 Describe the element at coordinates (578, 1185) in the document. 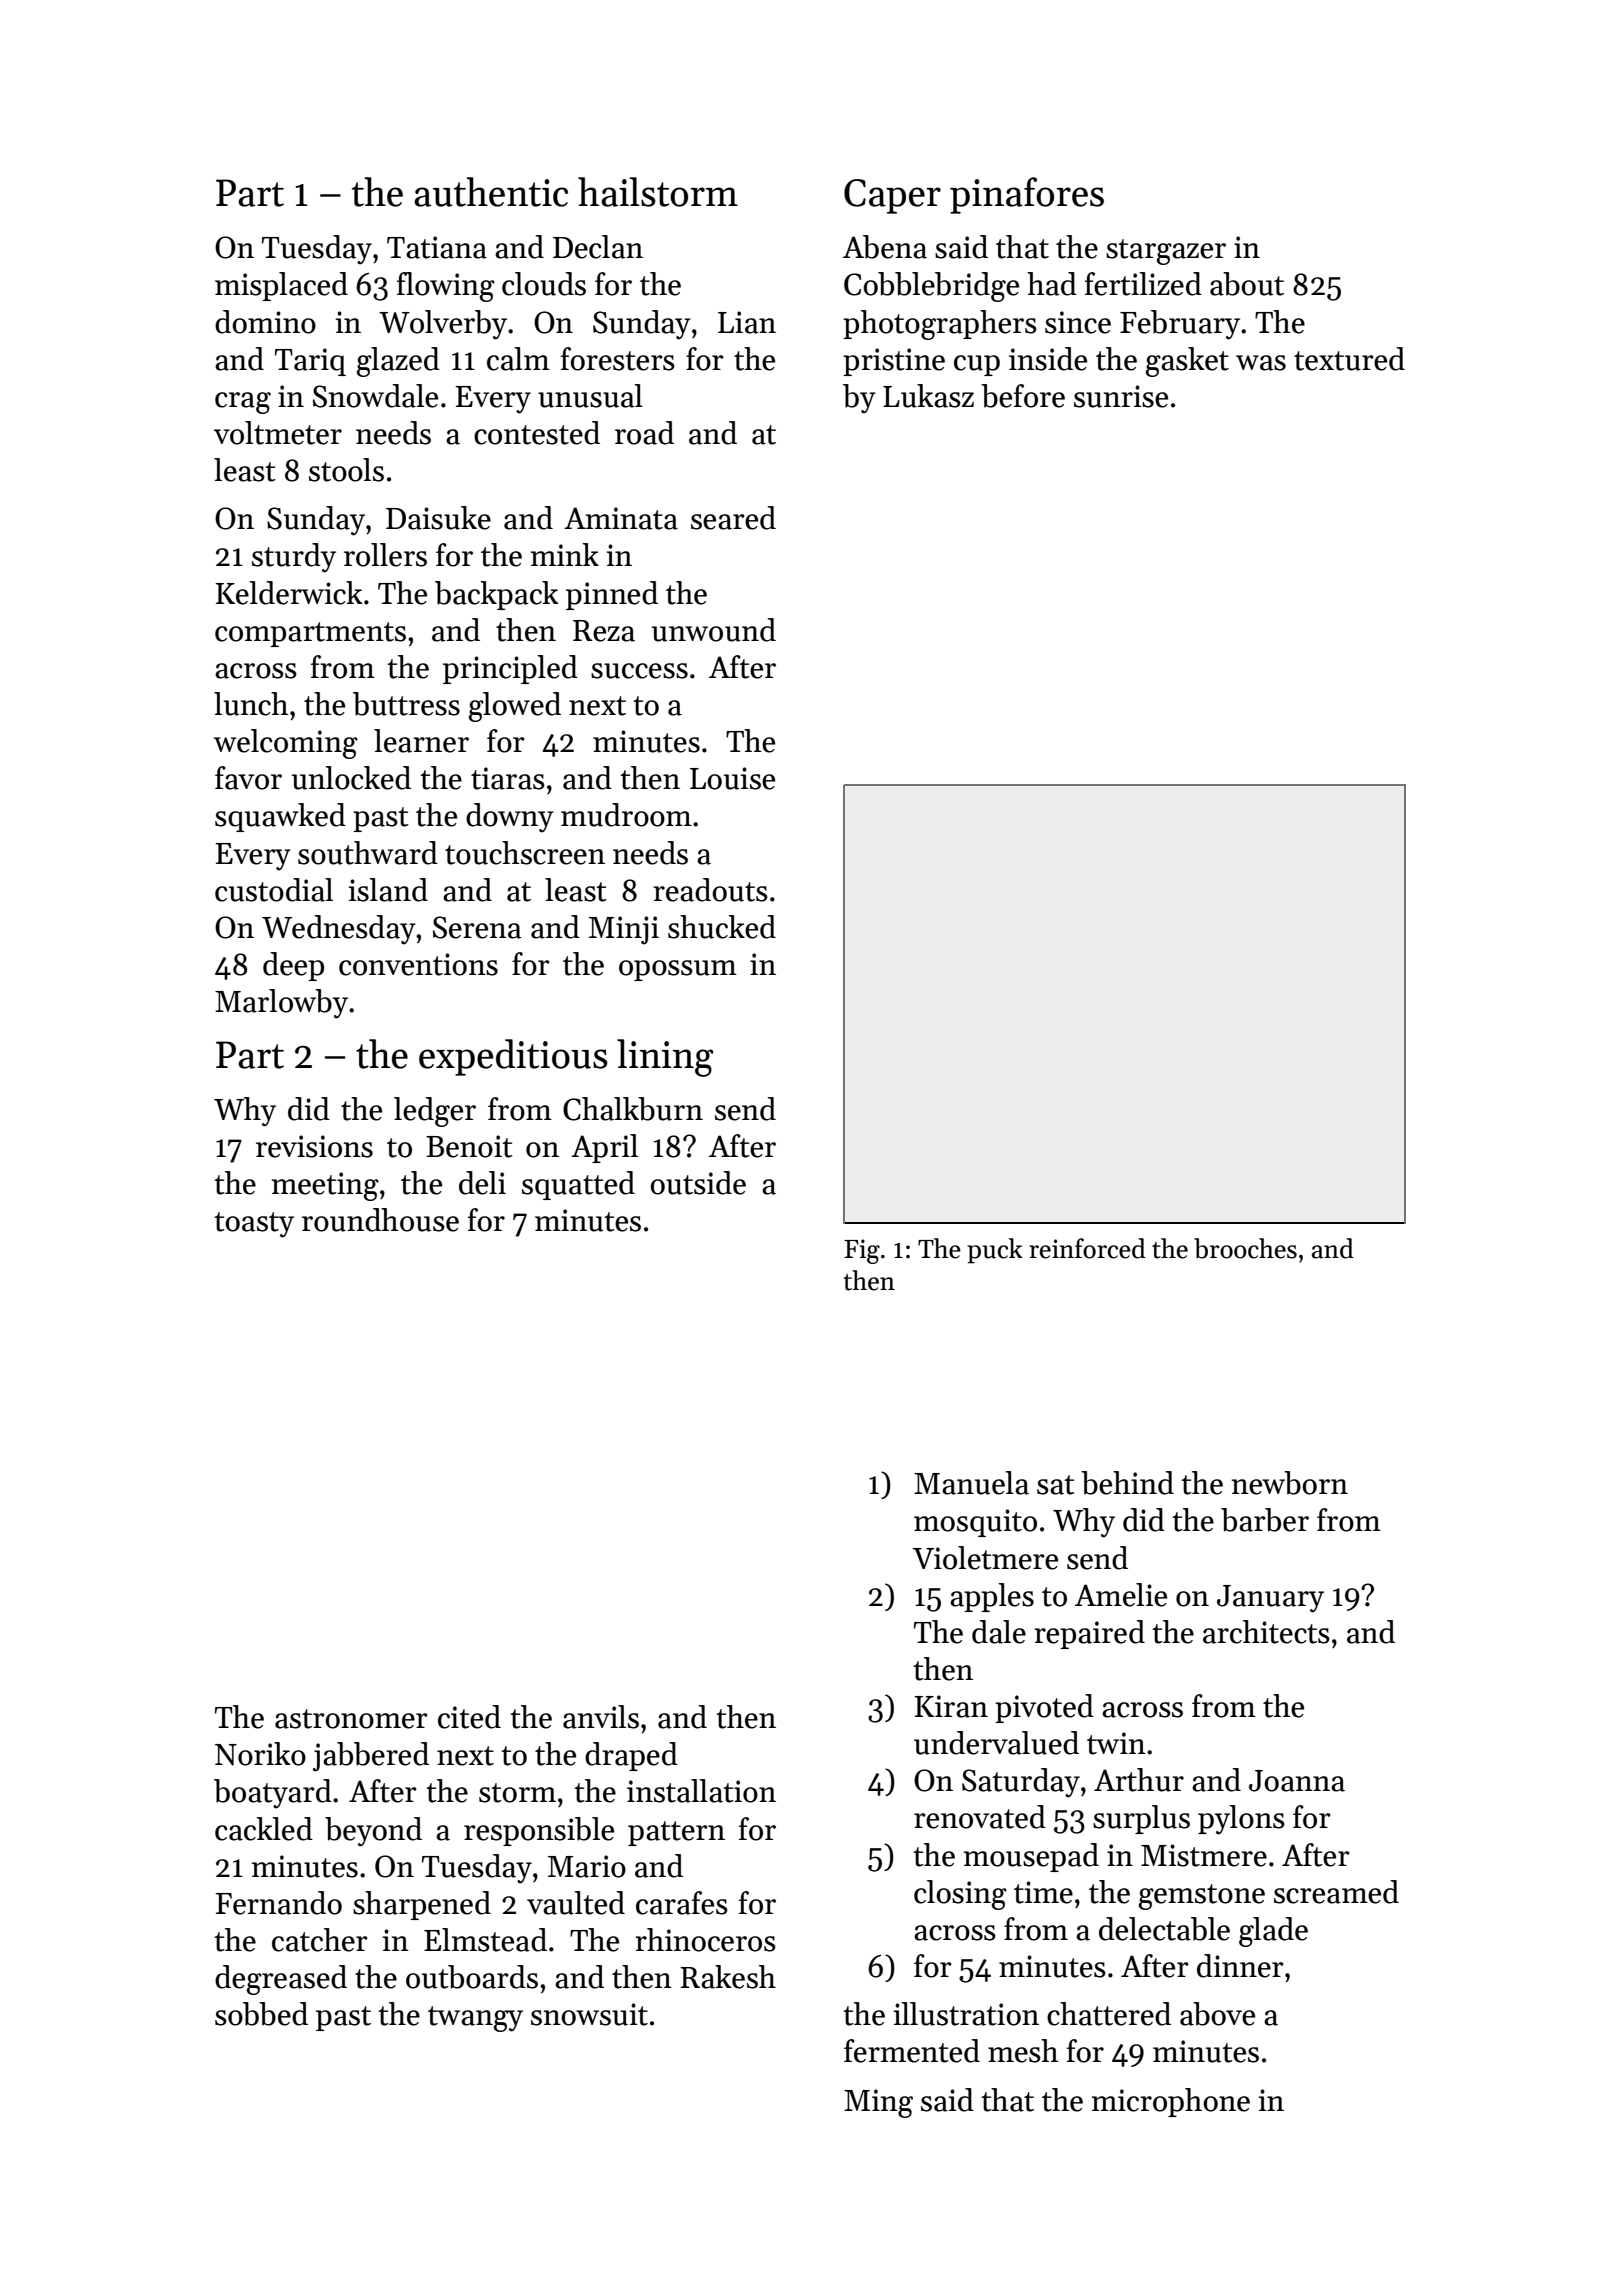

I see `squatted` at that location.
